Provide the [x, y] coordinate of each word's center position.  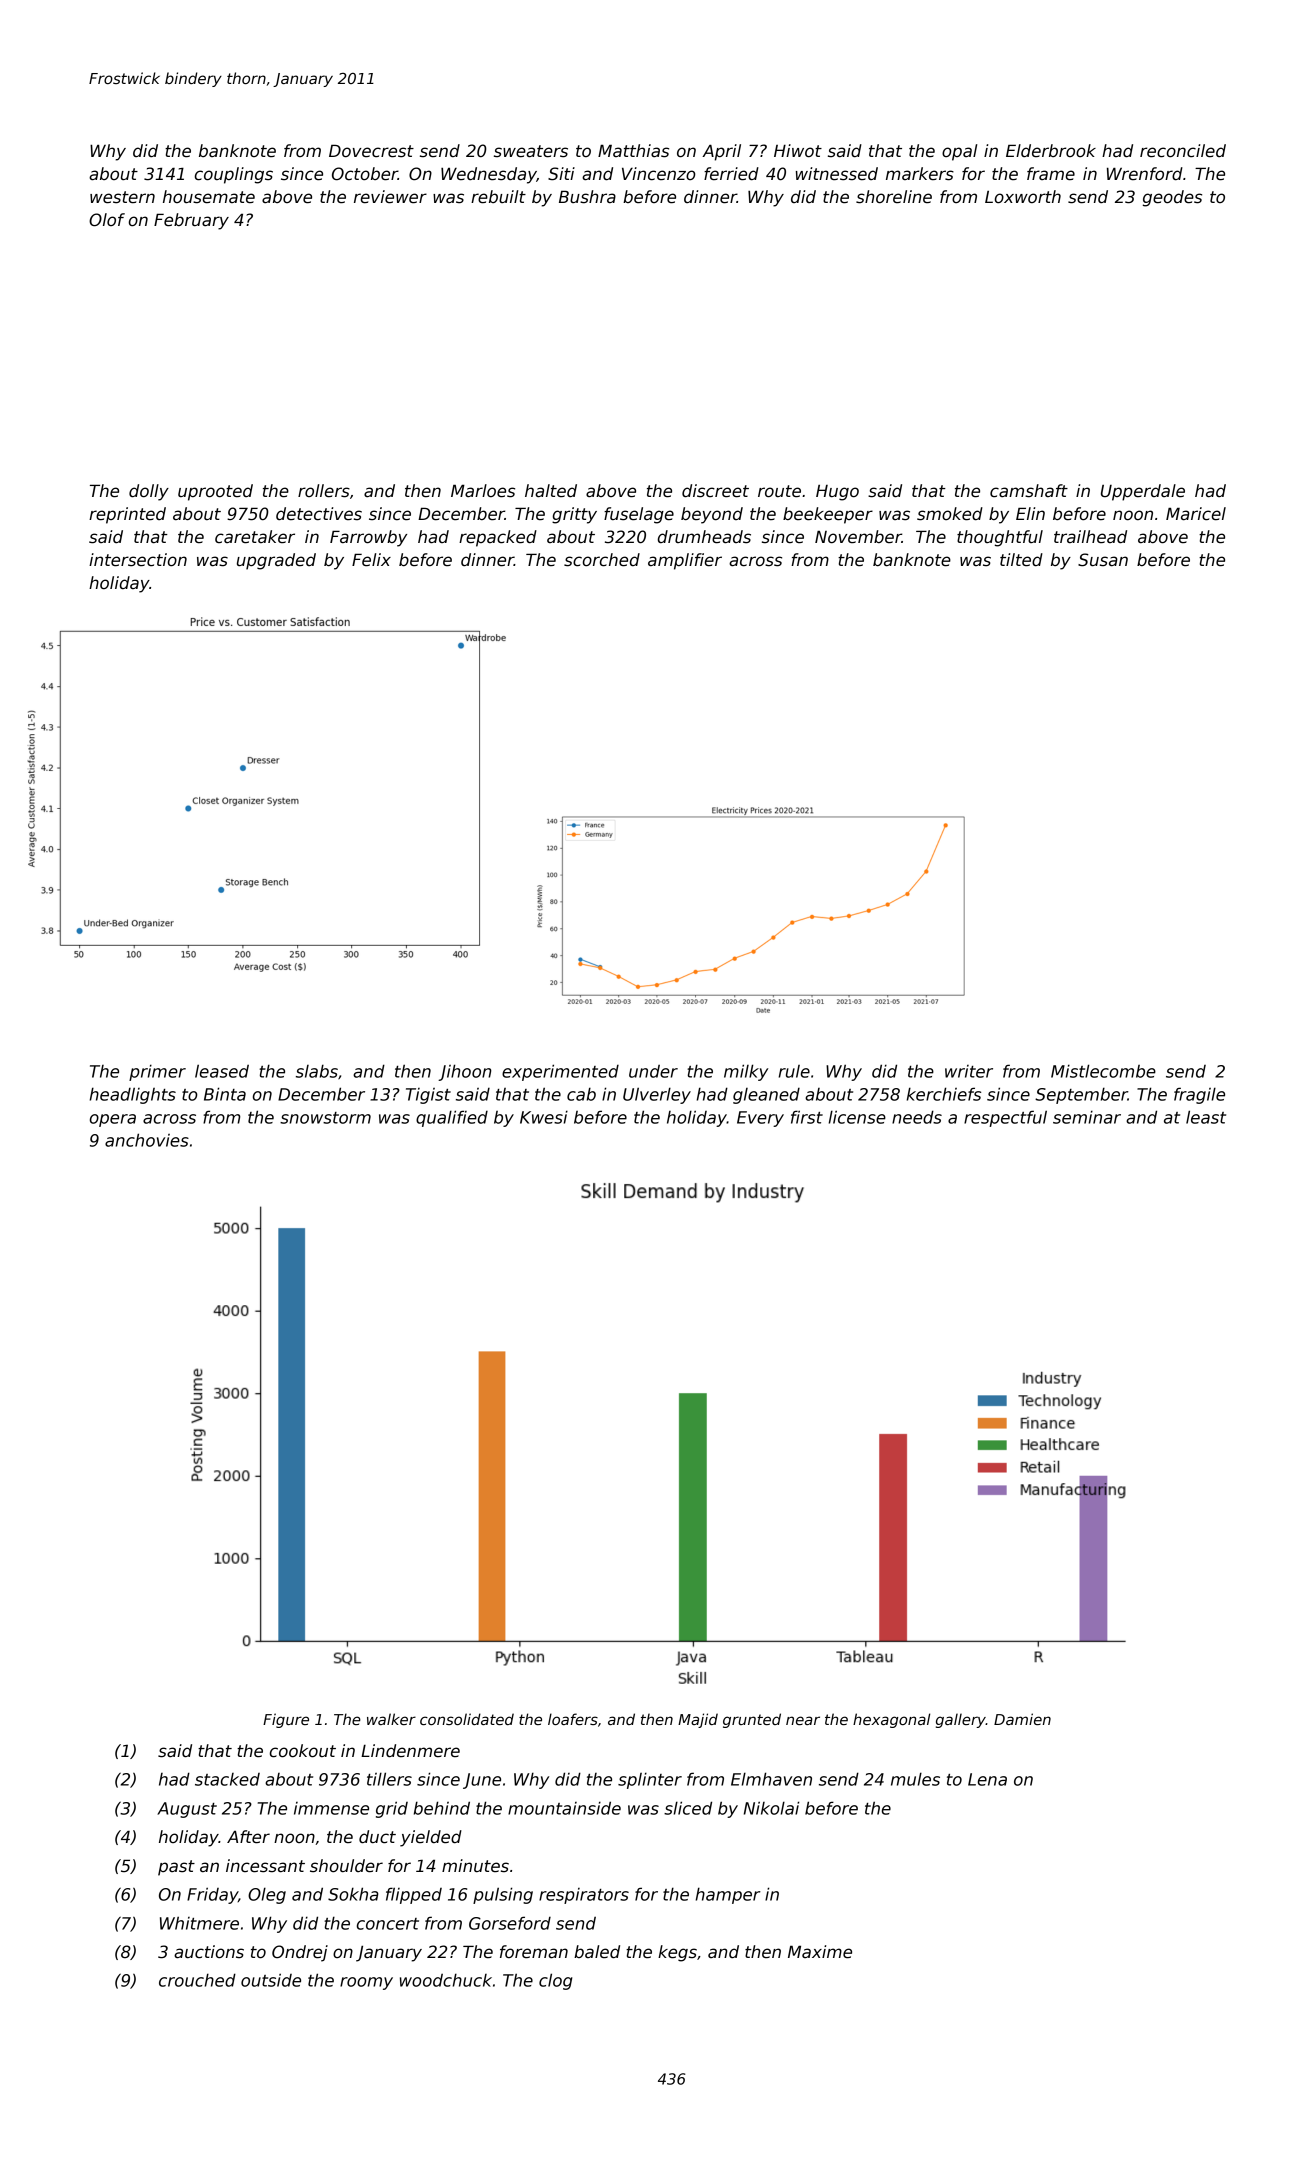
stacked [227, 1779]
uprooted [215, 492]
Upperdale [1143, 492]
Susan [1103, 560]
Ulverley [657, 1095]
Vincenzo [659, 174]
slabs [317, 1071]
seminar [1087, 1117]
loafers [573, 1719]
